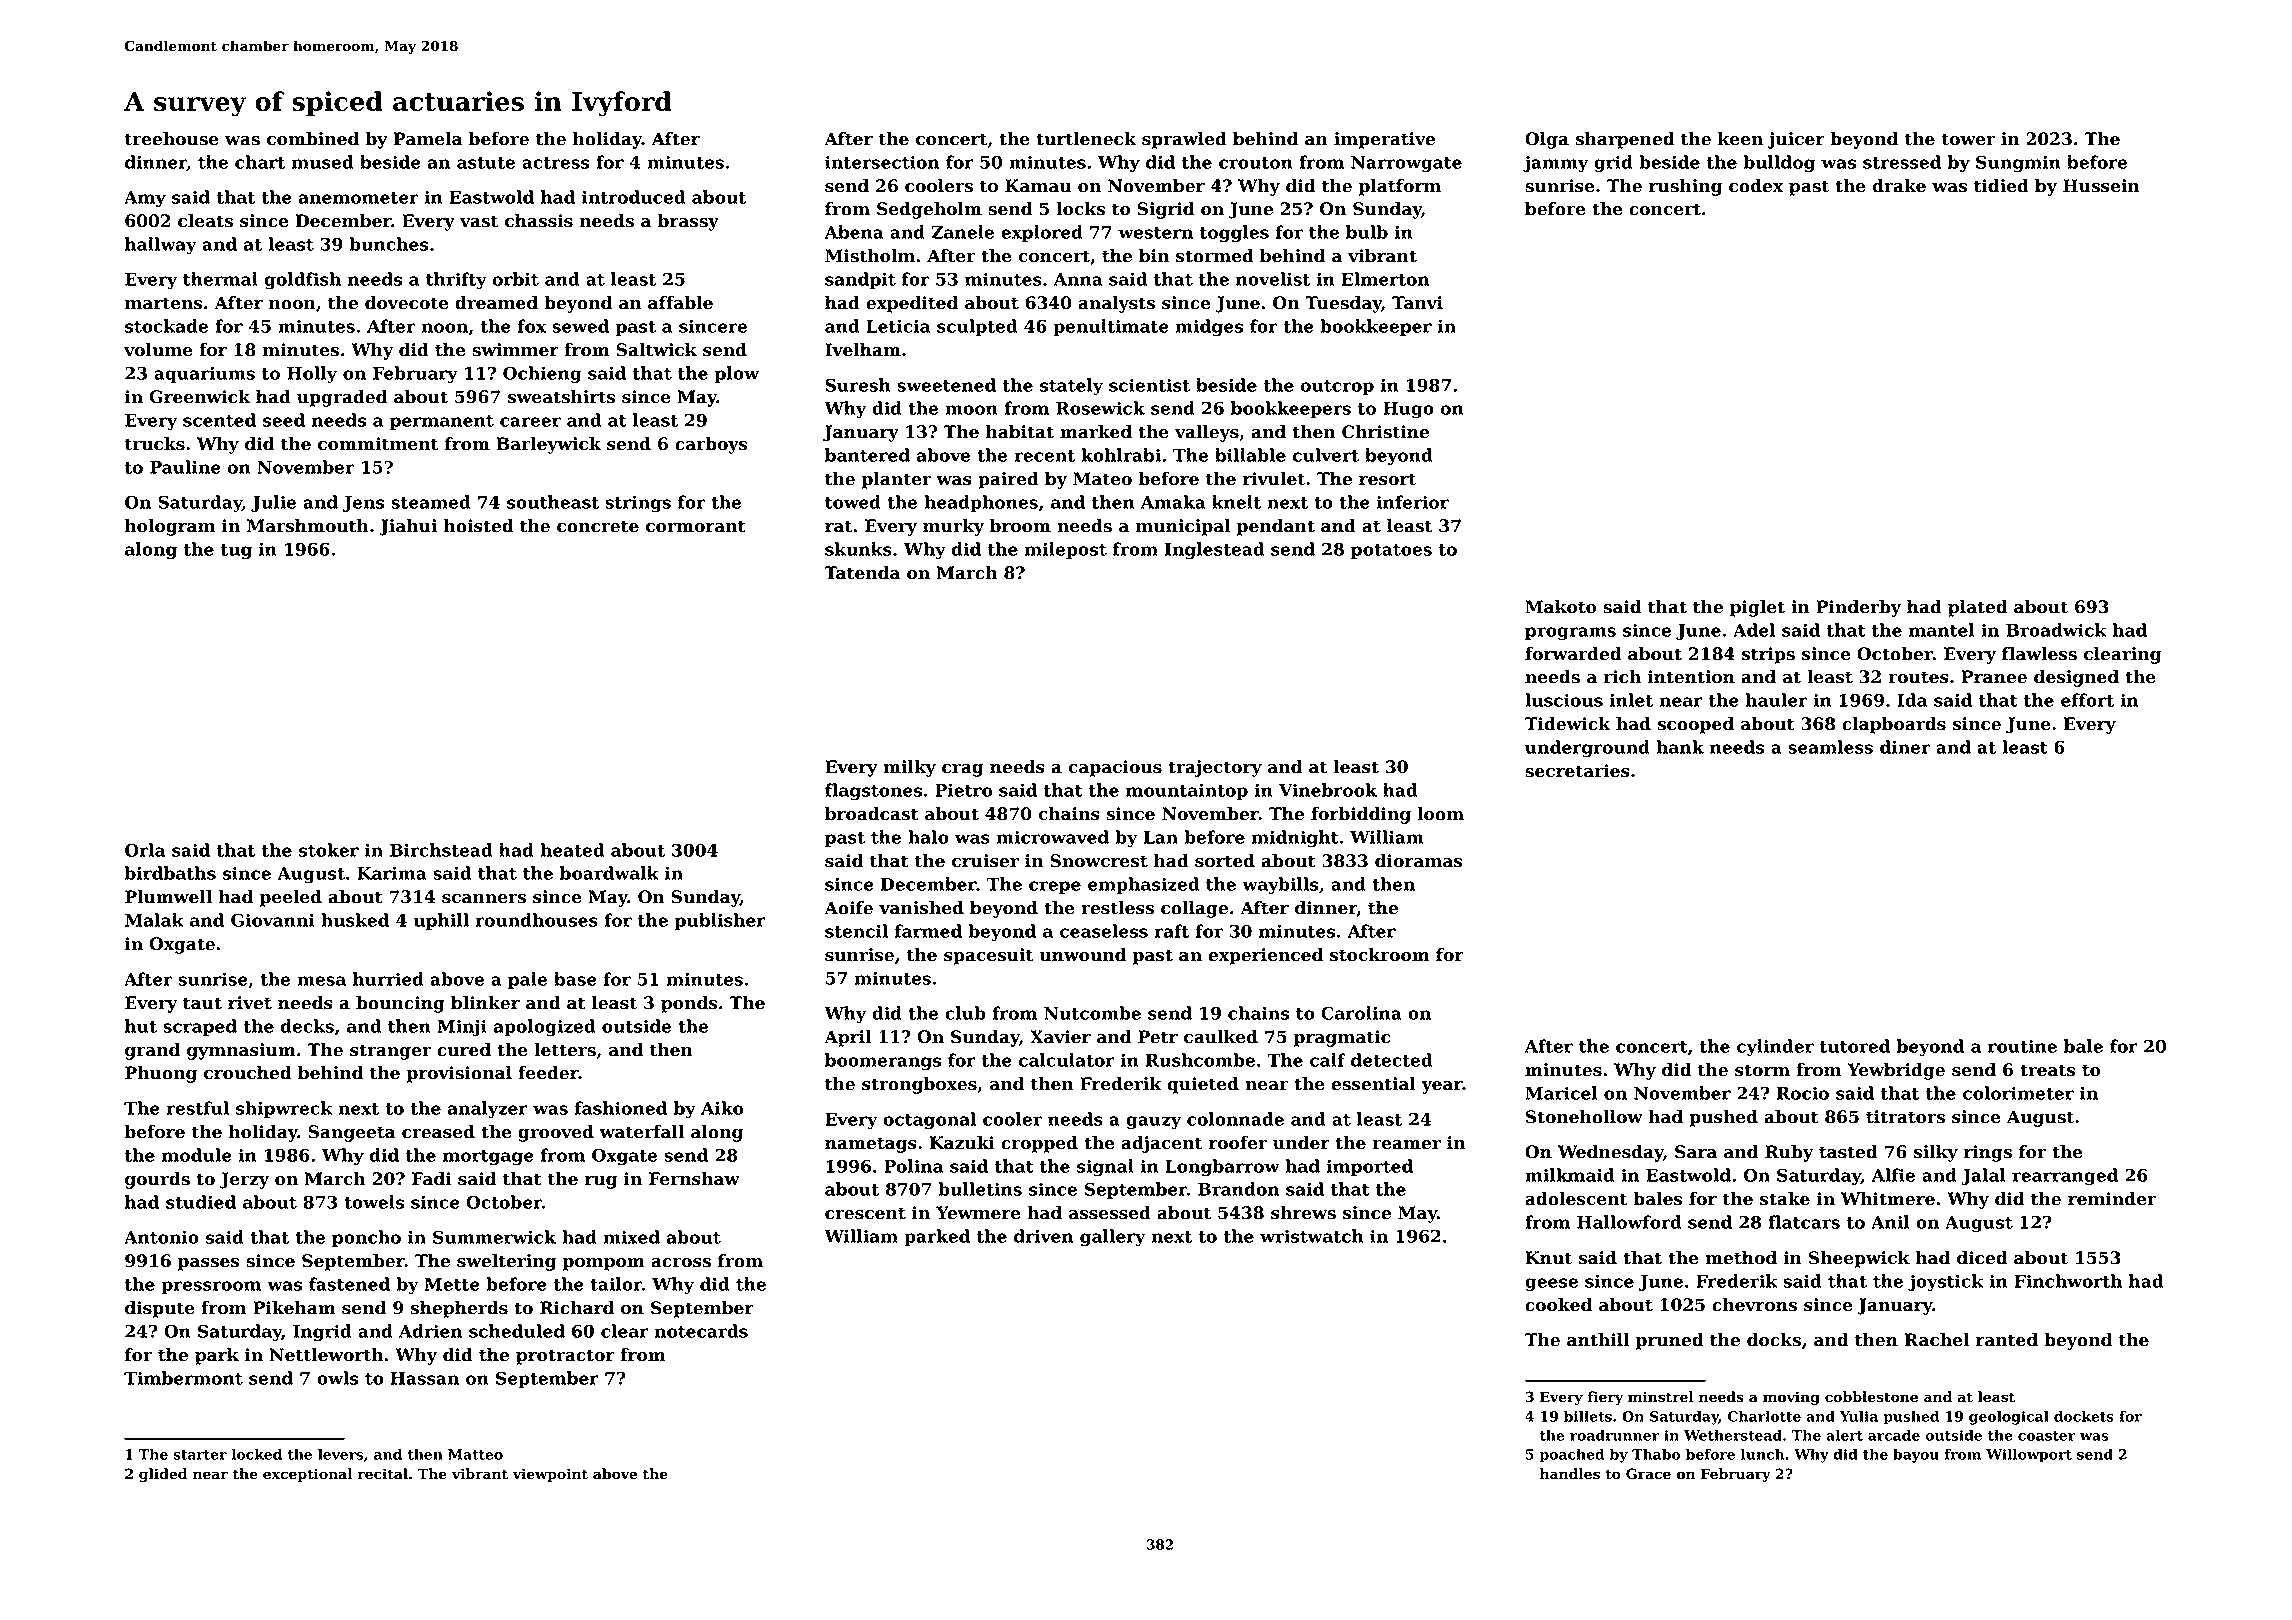 This page has width=2292, height=1620. What do you see at coordinates (1570, 1474) in the page?
I see `handles` at bounding box center [1570, 1474].
